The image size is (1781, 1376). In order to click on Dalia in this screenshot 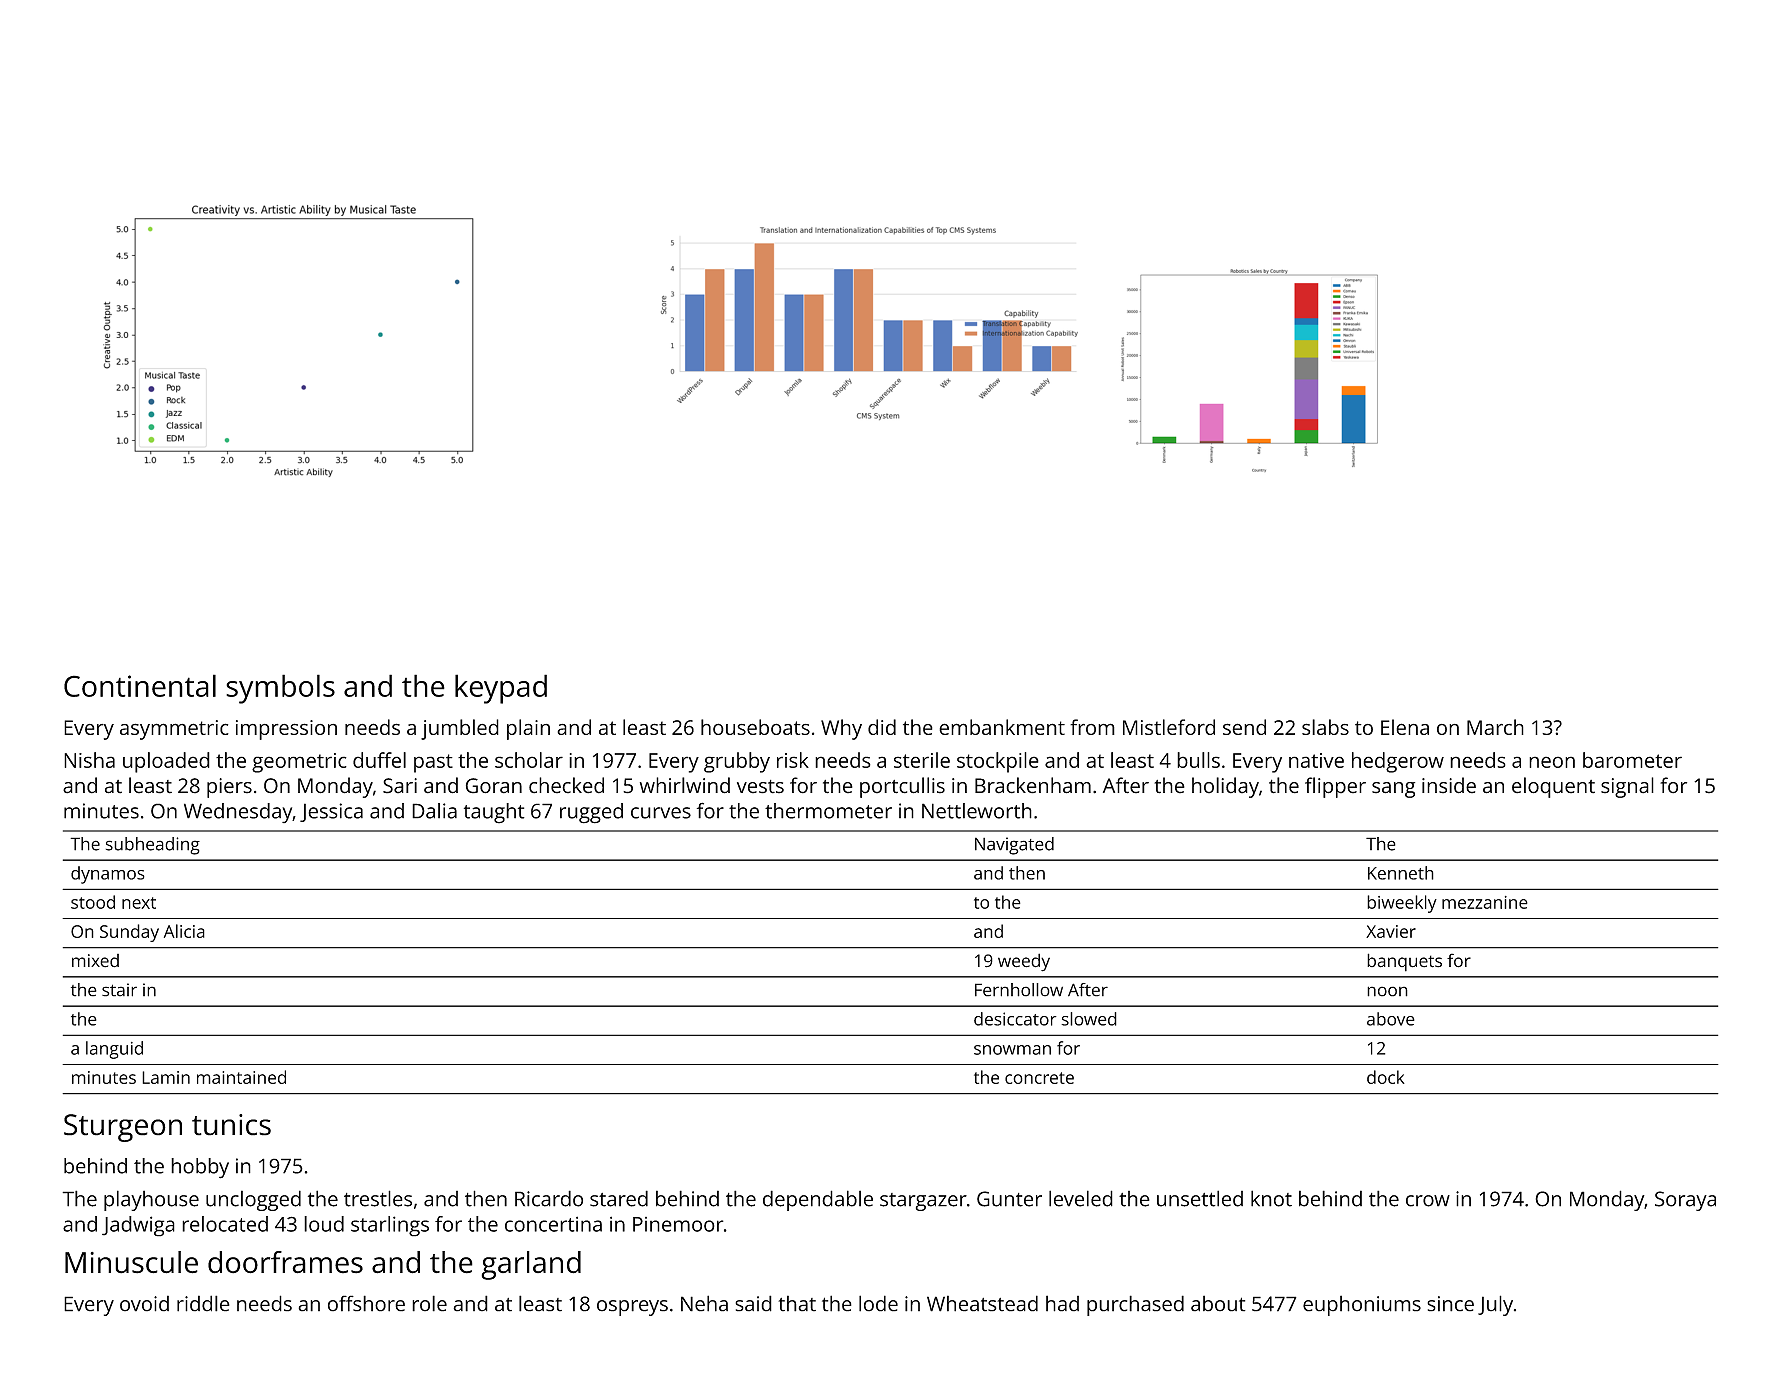, I will do `click(434, 811)`.
